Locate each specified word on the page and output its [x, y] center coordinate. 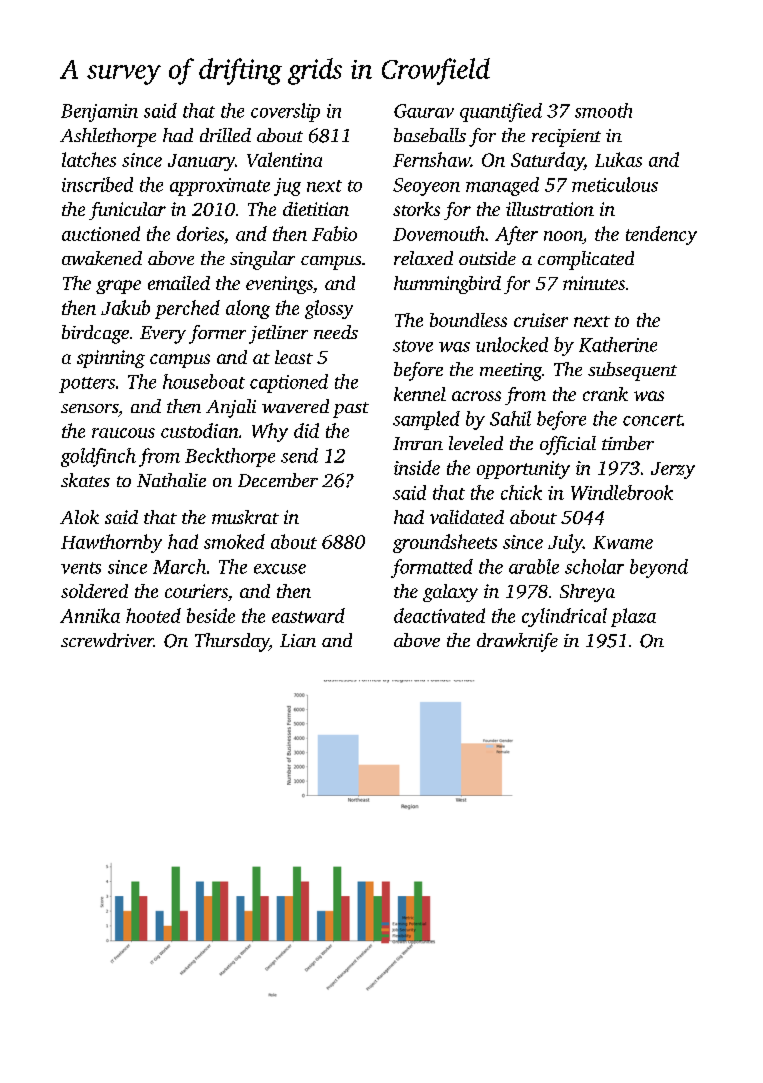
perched [187, 309]
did [306, 430]
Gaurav [424, 111]
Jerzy [673, 470]
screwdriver [107, 640]
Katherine [618, 344]
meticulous [615, 184]
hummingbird [447, 285]
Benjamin [99, 113]
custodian [199, 430]
